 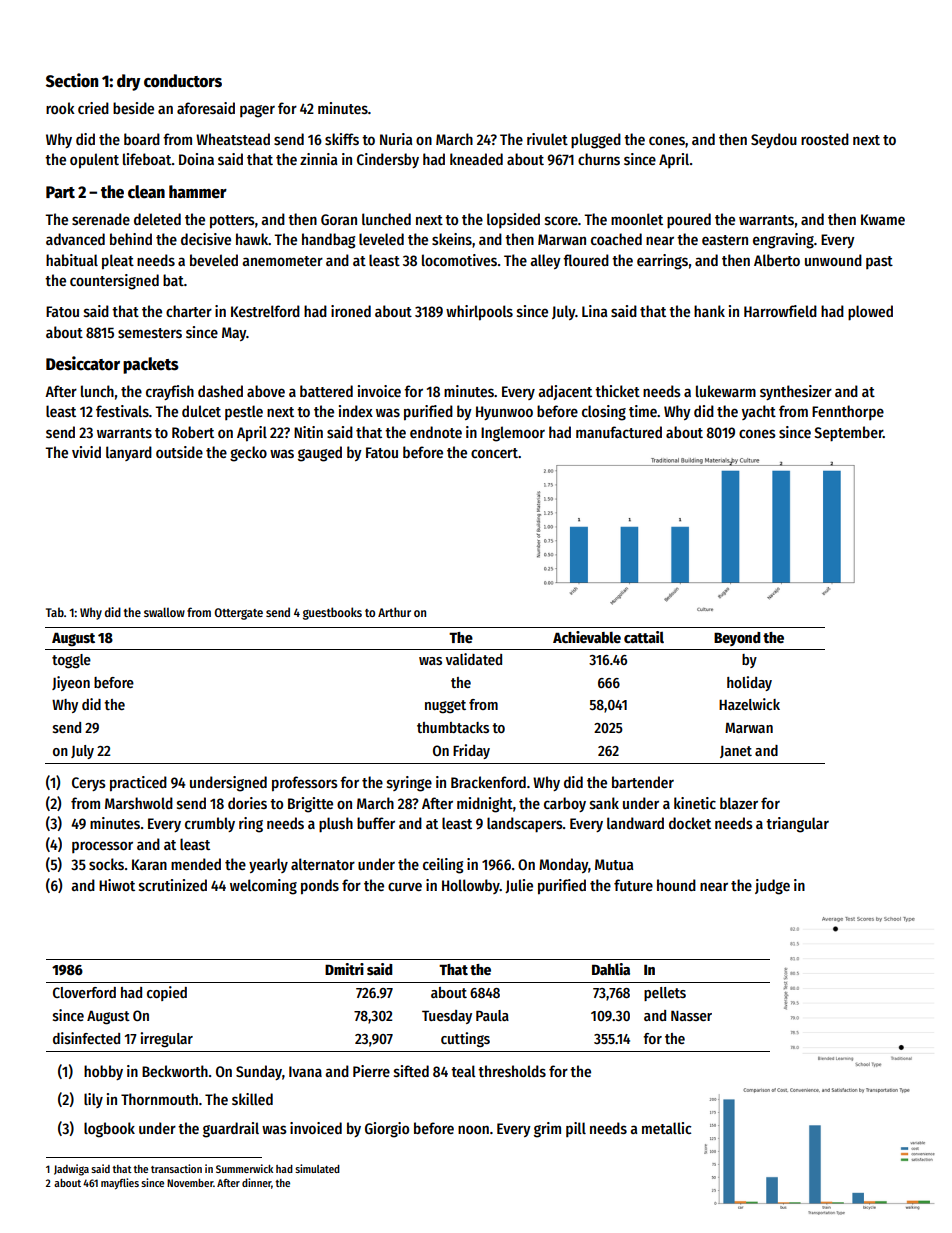 I want to click on concert, so click(x=494, y=453).
